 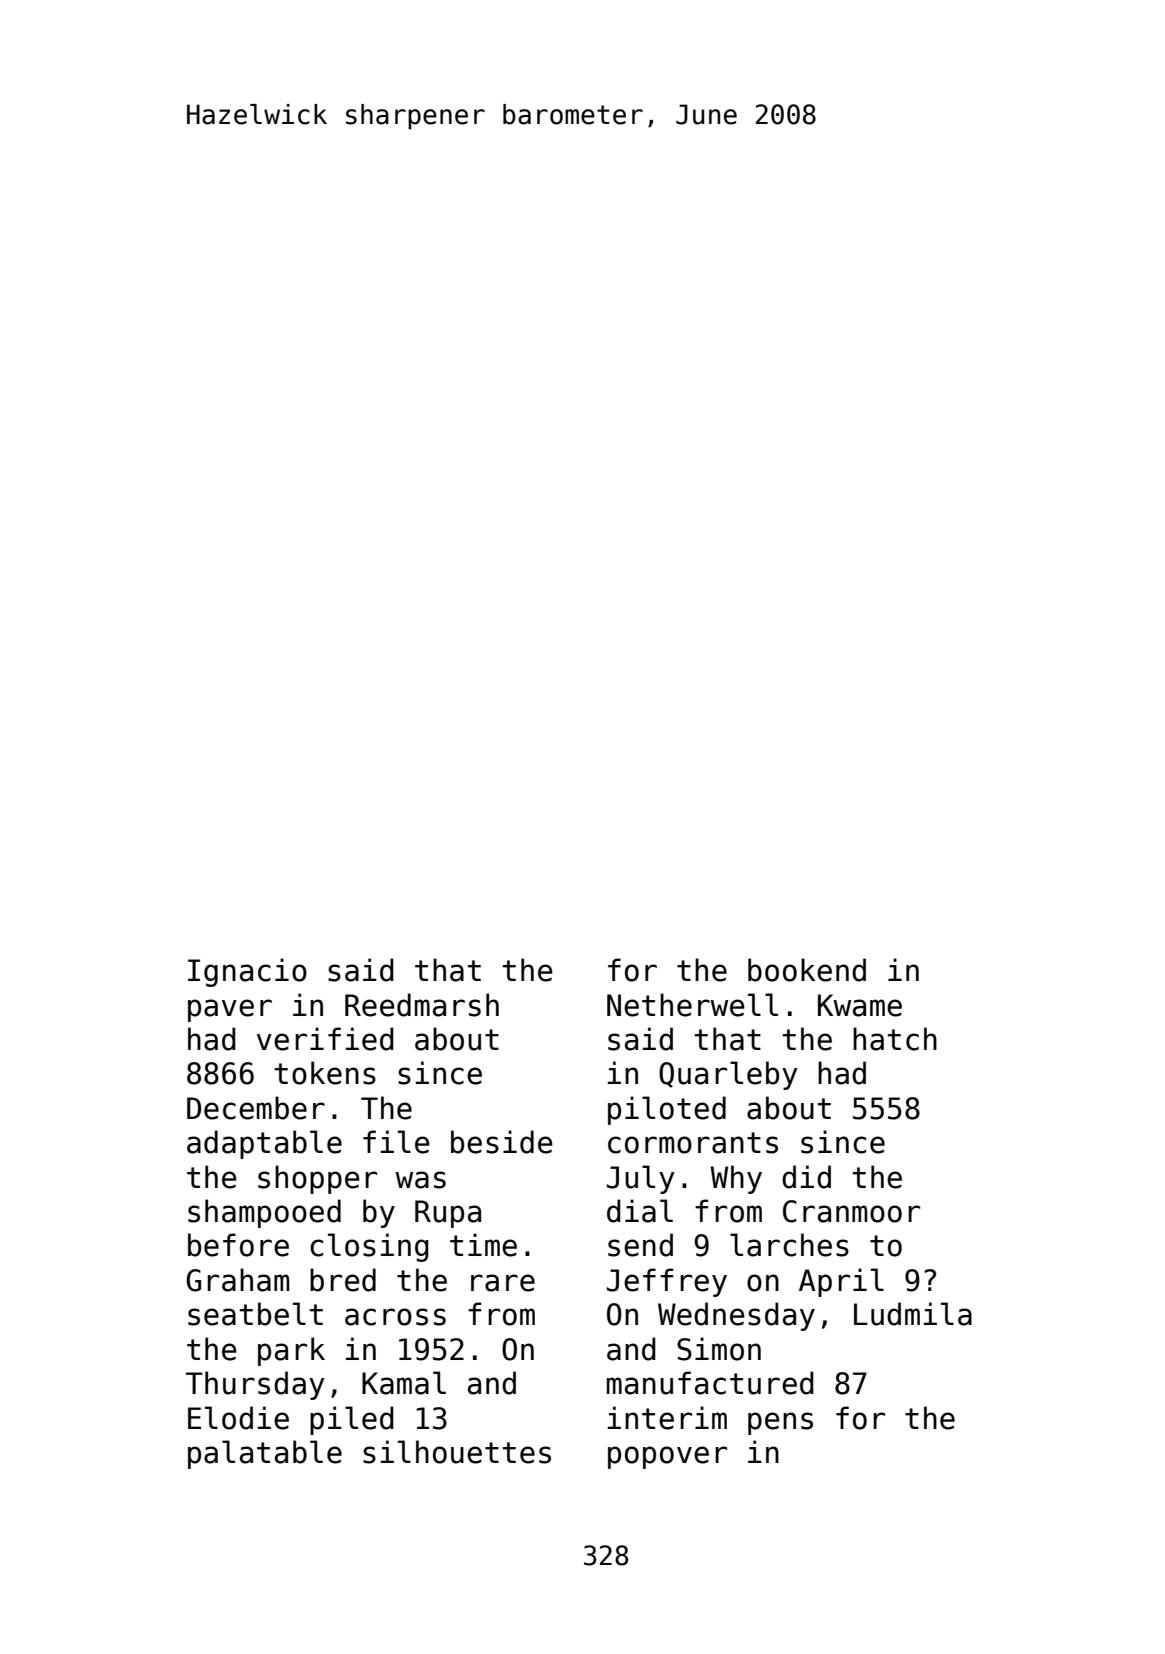 What do you see at coordinates (860, 1005) in the page?
I see `Kwame` at bounding box center [860, 1005].
